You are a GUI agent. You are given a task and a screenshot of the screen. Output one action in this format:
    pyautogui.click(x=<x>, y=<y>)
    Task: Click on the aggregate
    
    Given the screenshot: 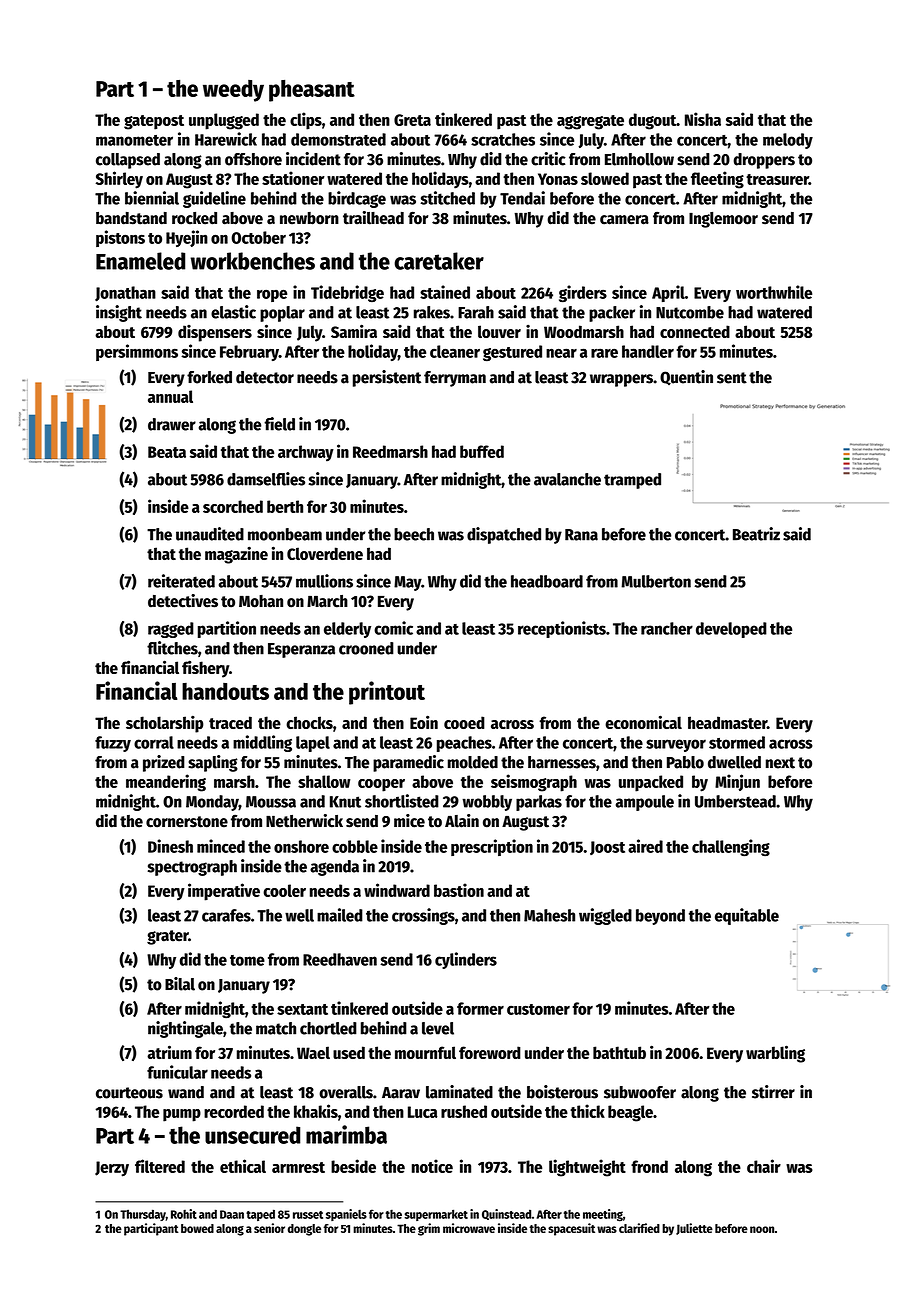 What is the action you would take?
    pyautogui.click(x=590, y=122)
